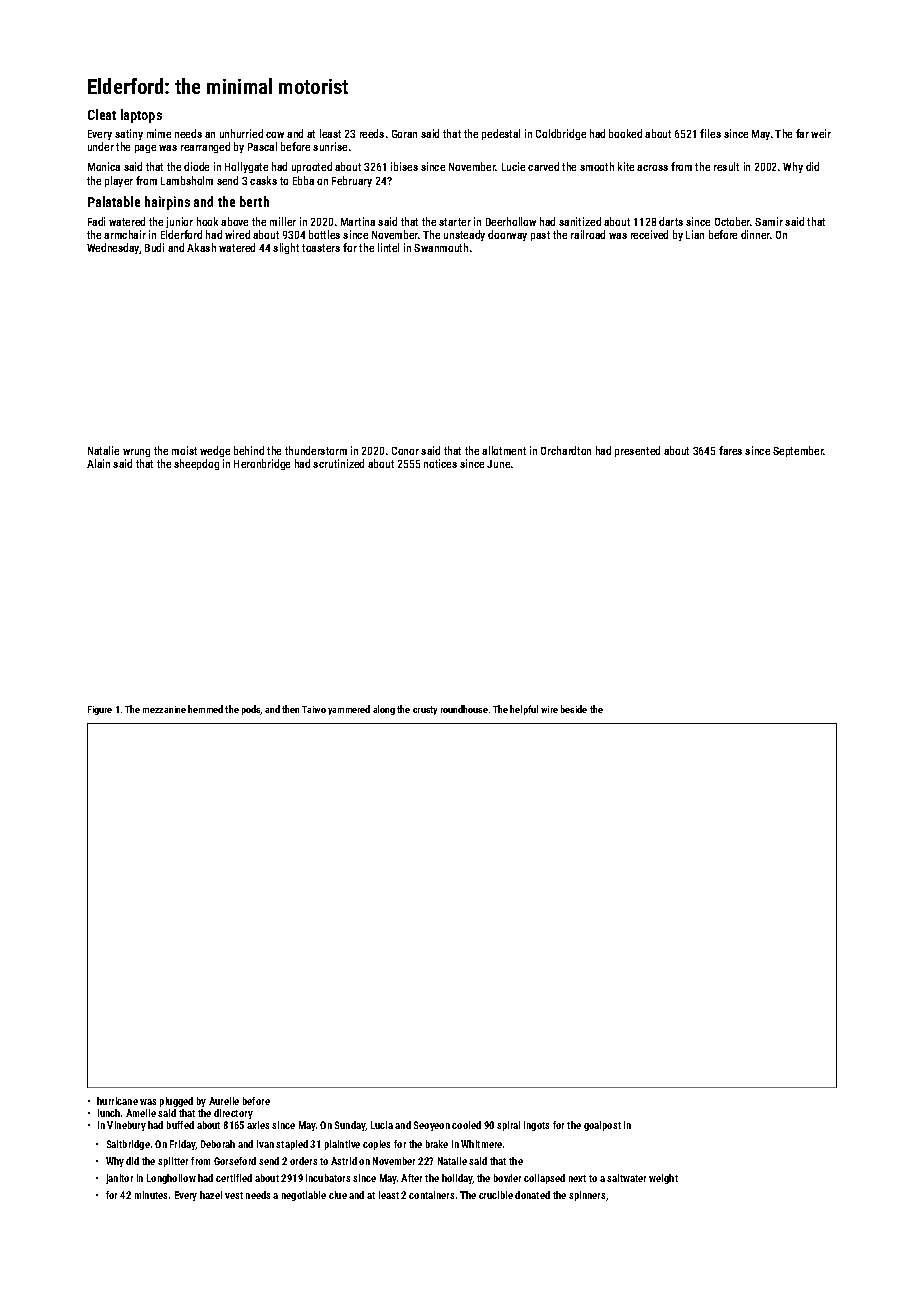 The width and height of the screenshot is (924, 1308). What do you see at coordinates (524, 710) in the screenshot?
I see `helpful` at bounding box center [524, 710].
